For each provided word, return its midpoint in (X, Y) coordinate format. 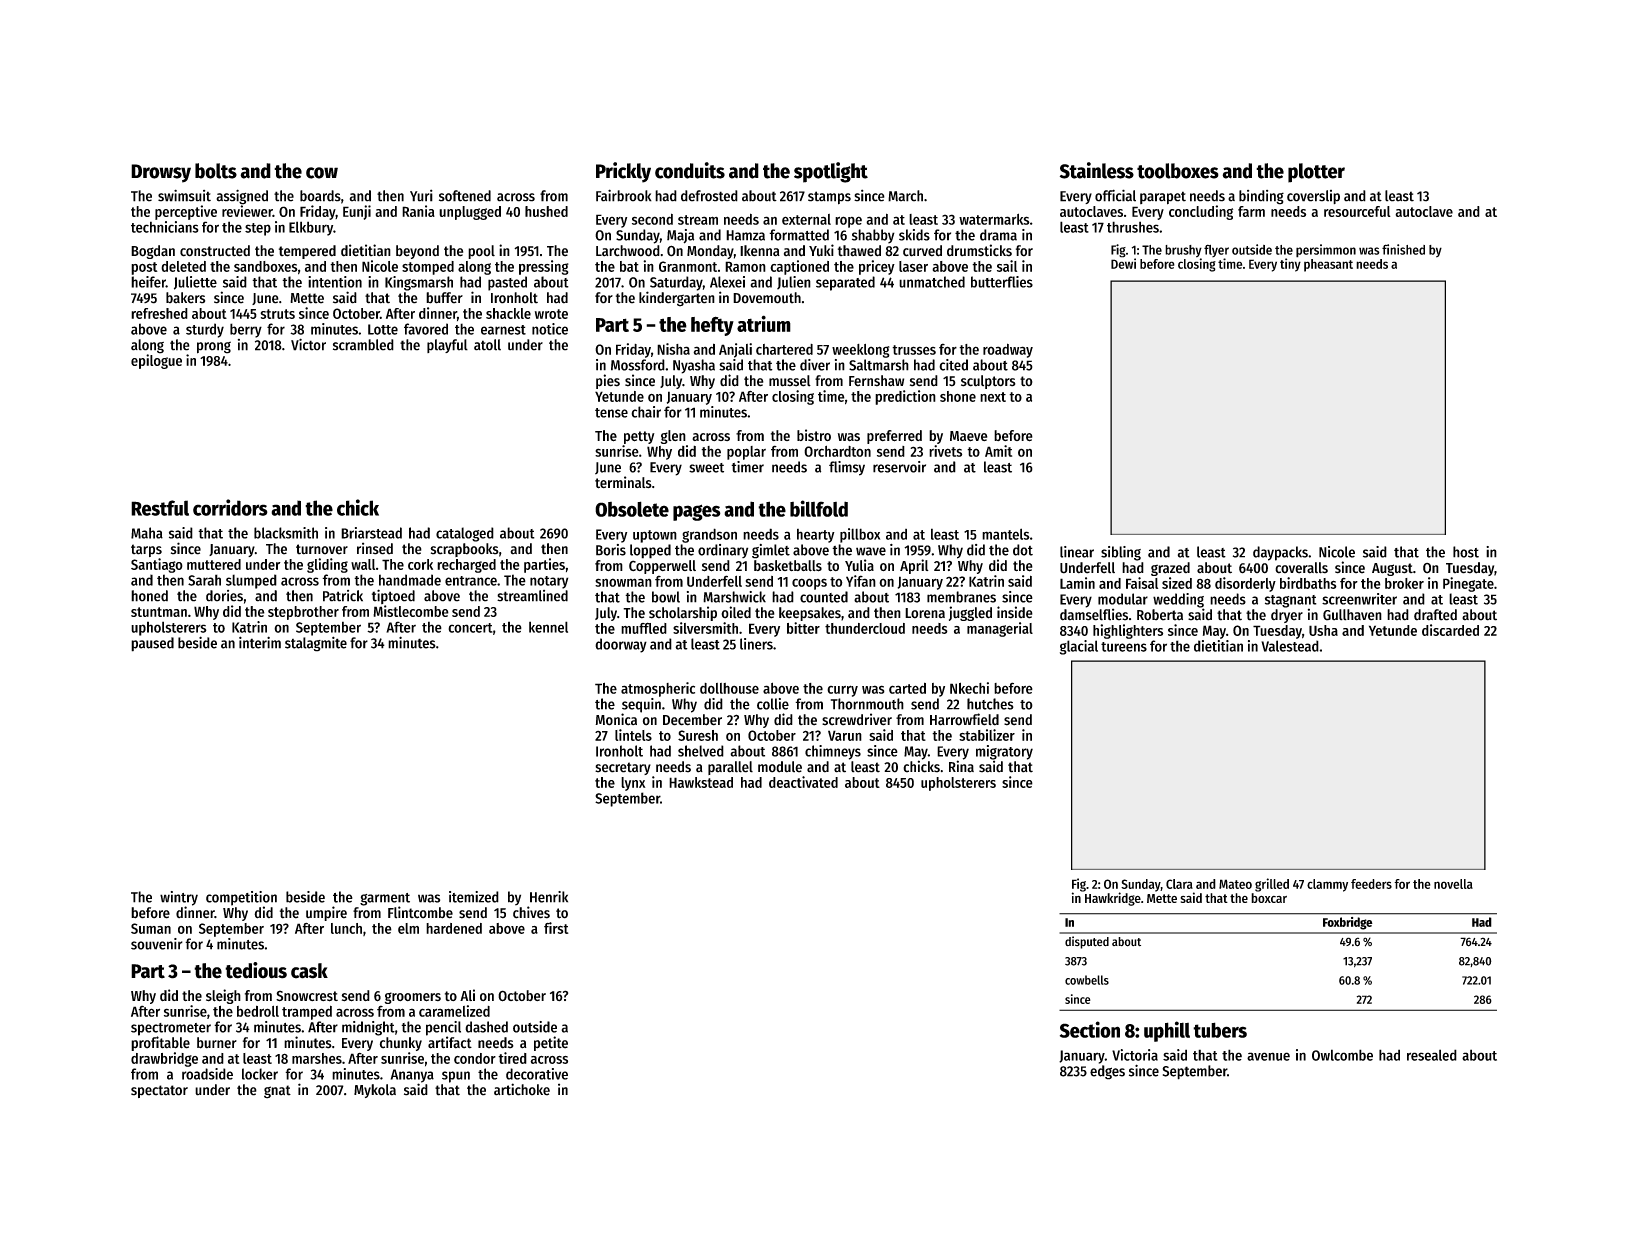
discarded (1450, 630)
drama (998, 235)
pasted (507, 283)
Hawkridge (1113, 899)
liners (756, 644)
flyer (1216, 250)
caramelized (454, 1011)
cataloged (465, 534)
